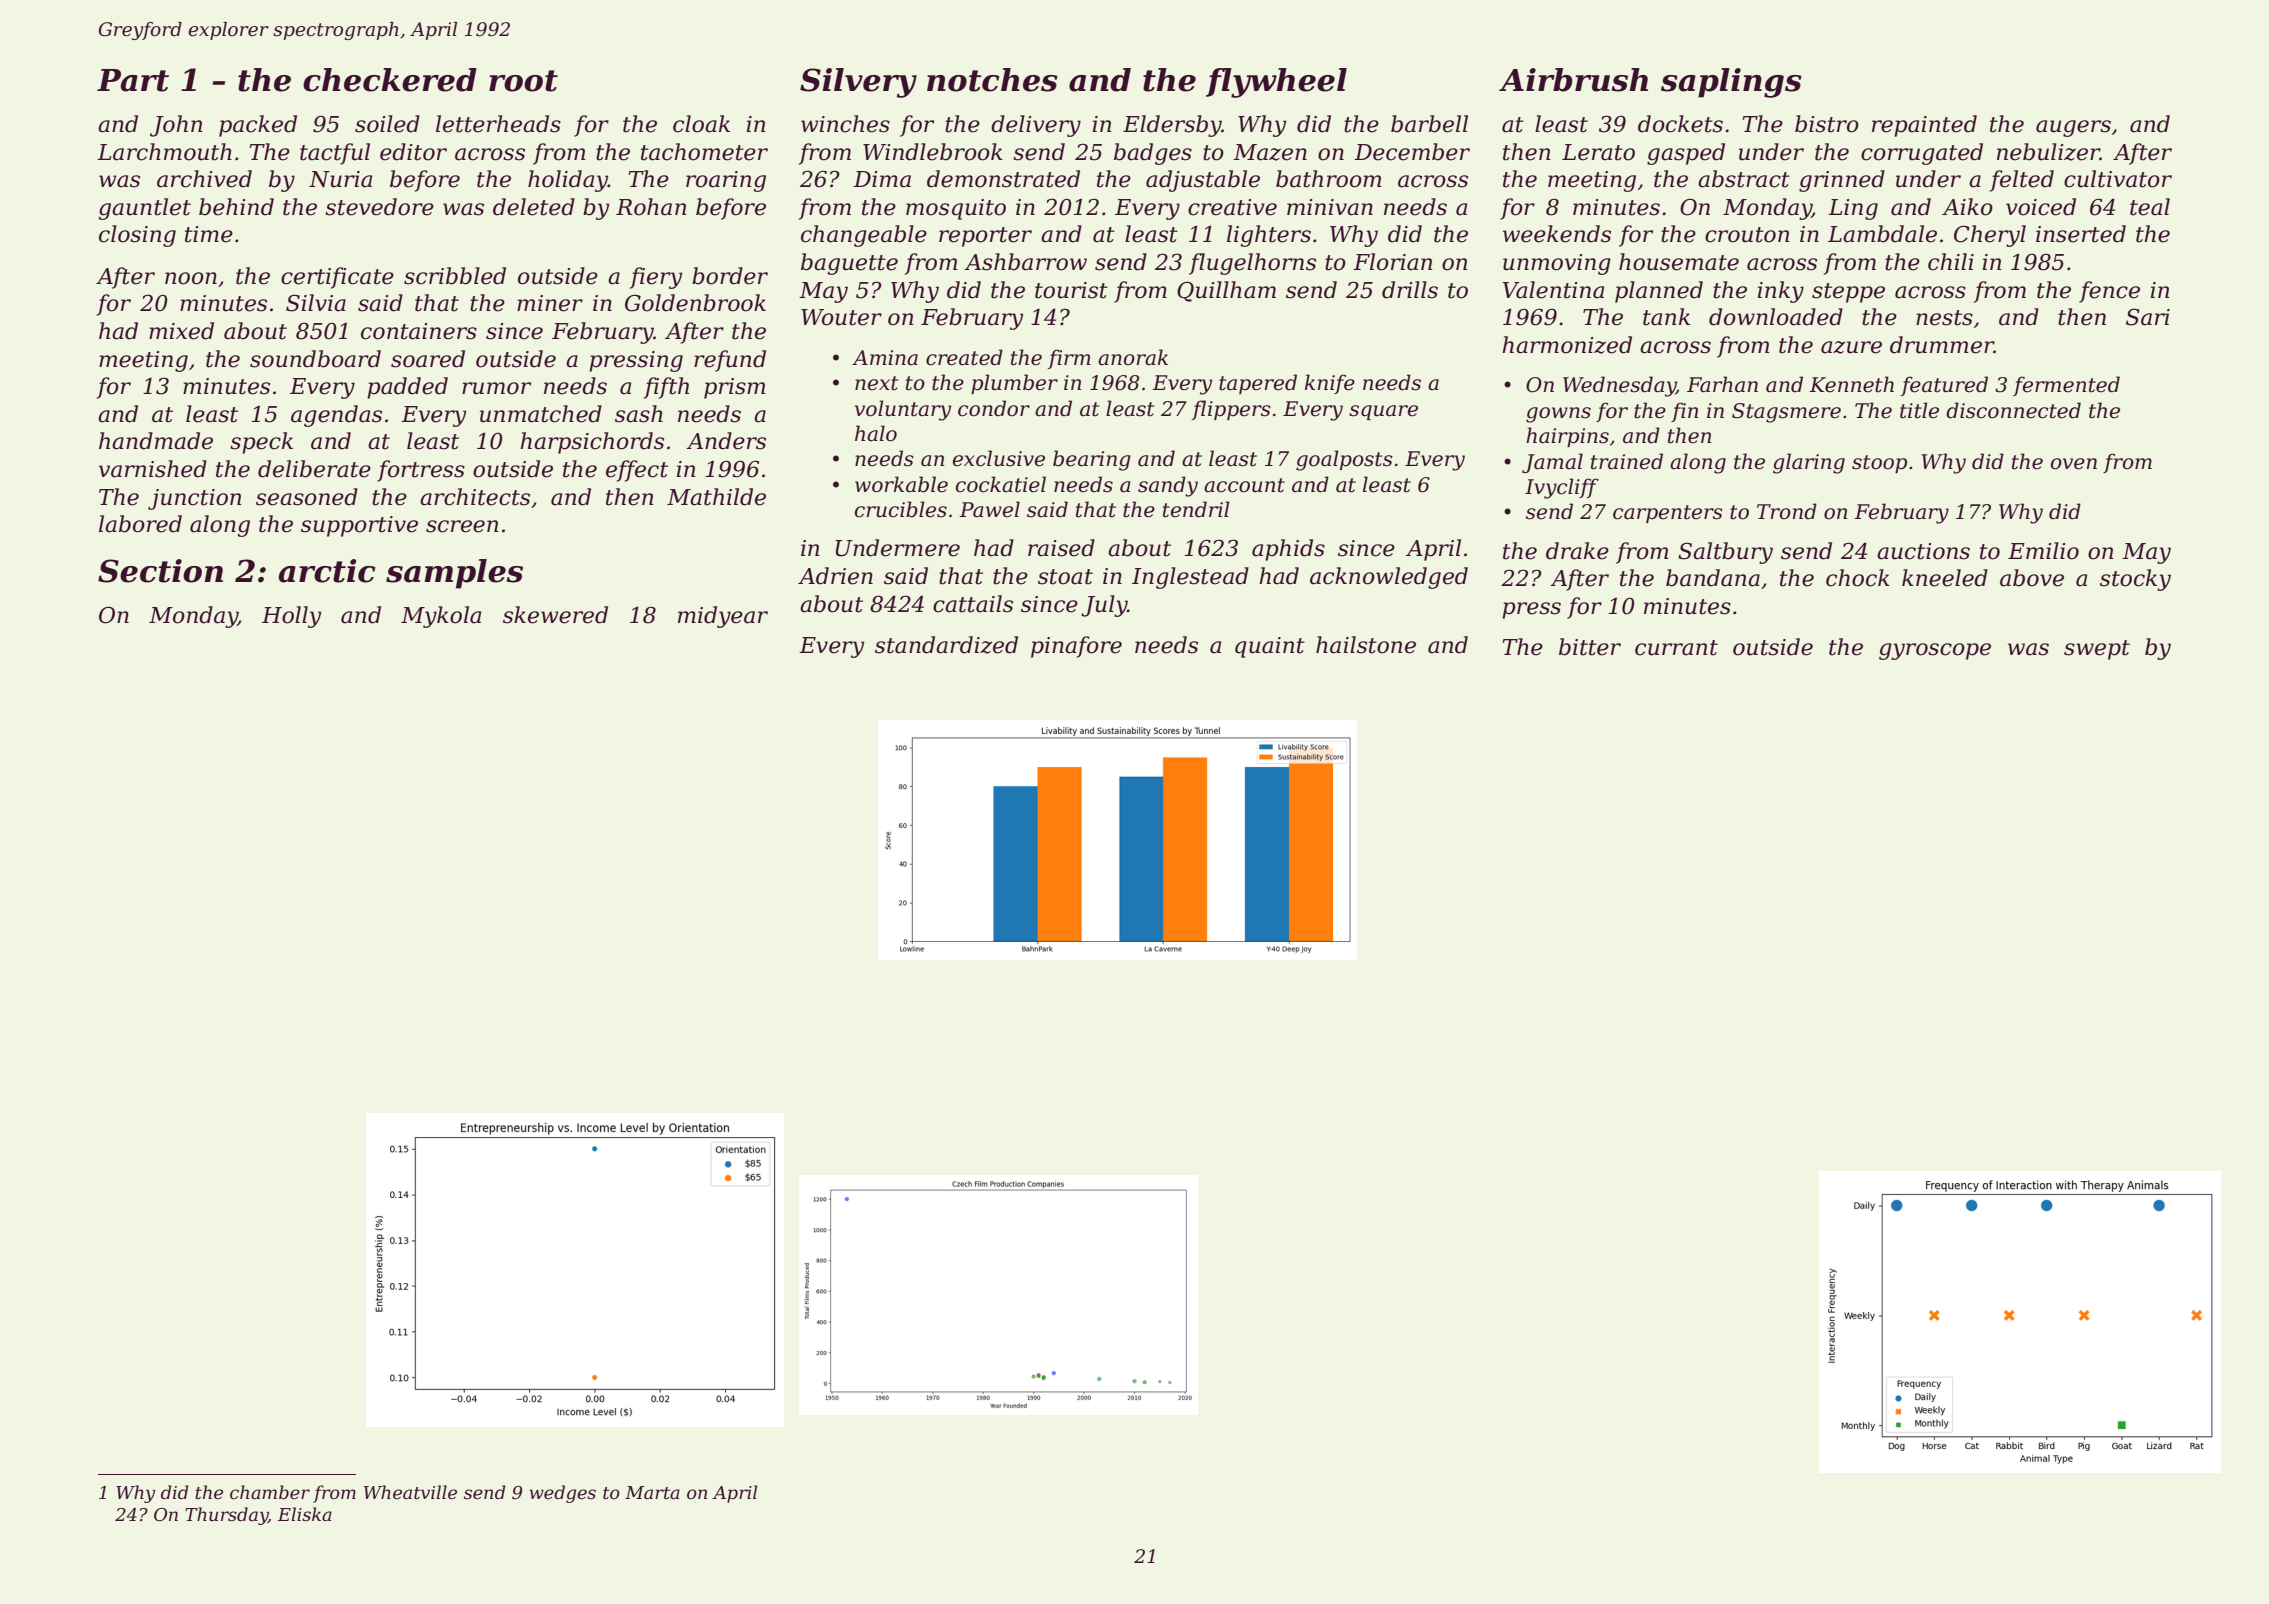  What do you see at coordinates (1203, 181) in the page?
I see `adjustable` at bounding box center [1203, 181].
